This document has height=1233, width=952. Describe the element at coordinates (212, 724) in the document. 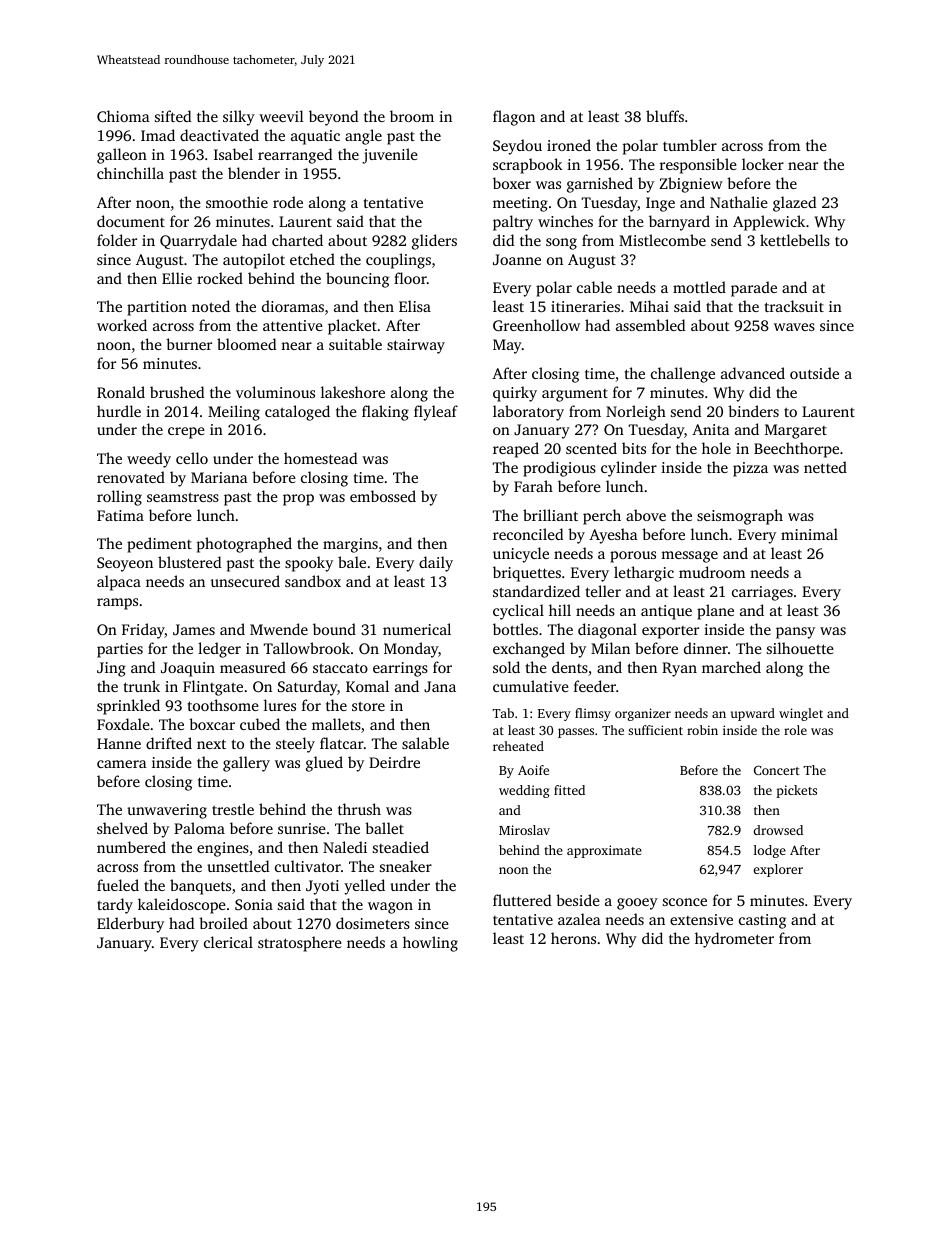

I see `boxcar` at that location.
